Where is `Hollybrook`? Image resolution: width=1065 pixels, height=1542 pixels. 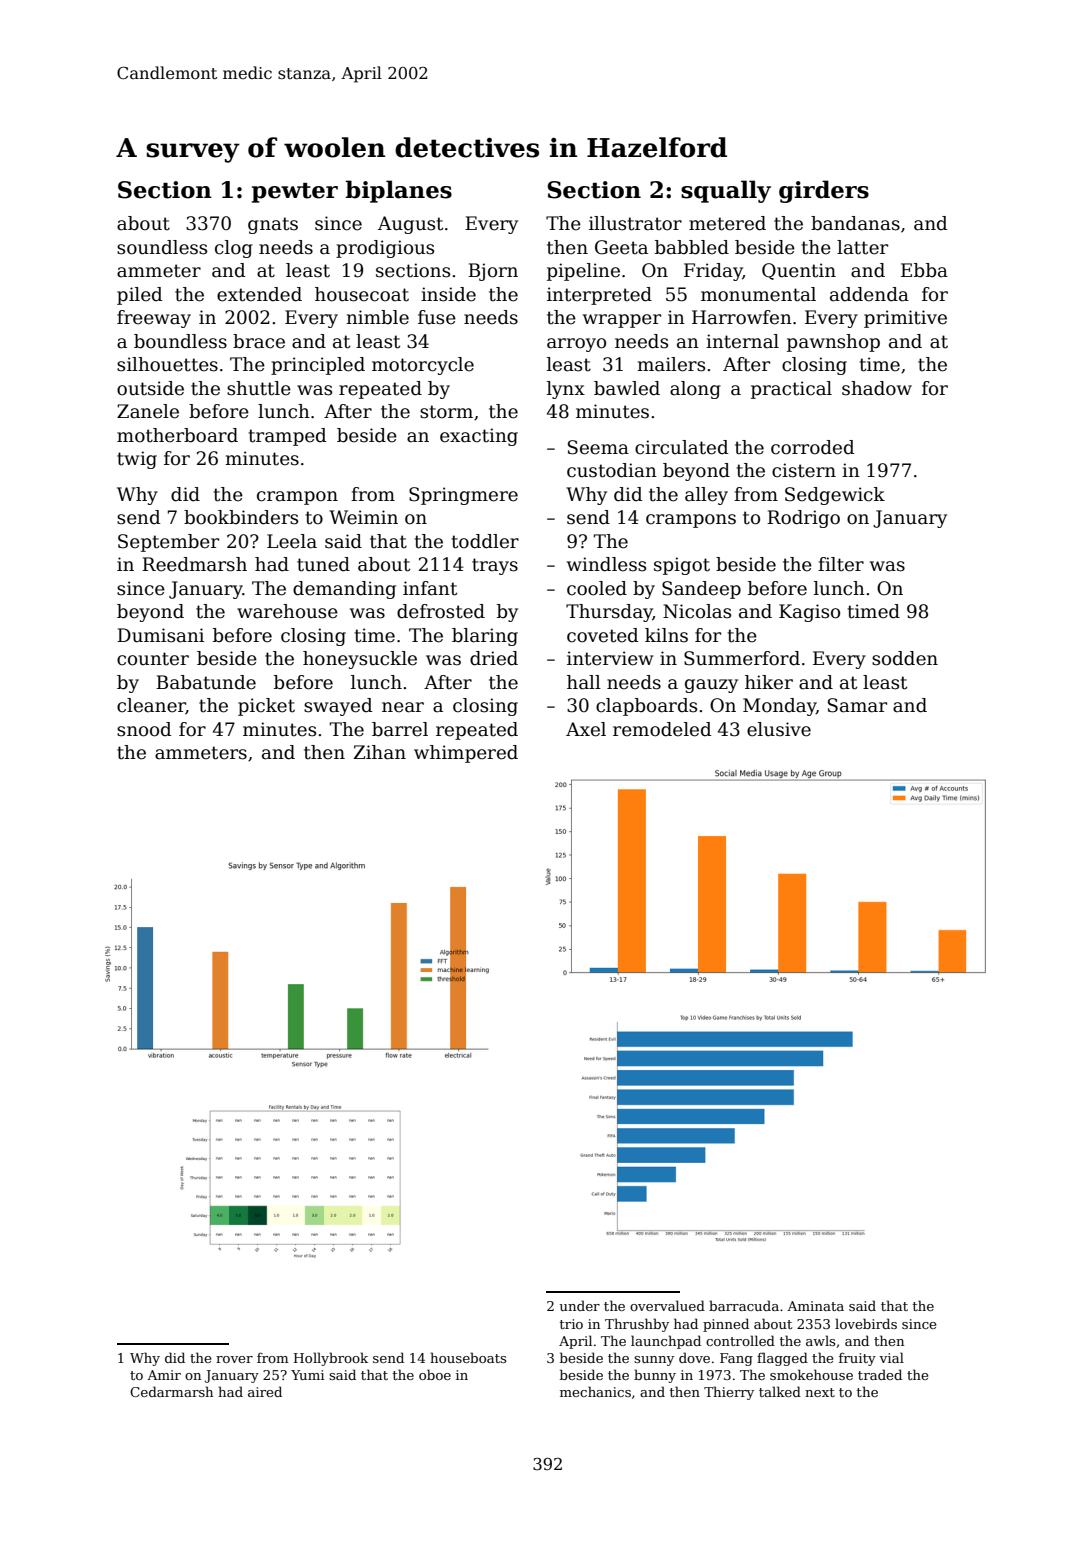
Hollybrook is located at coordinates (331, 1359).
